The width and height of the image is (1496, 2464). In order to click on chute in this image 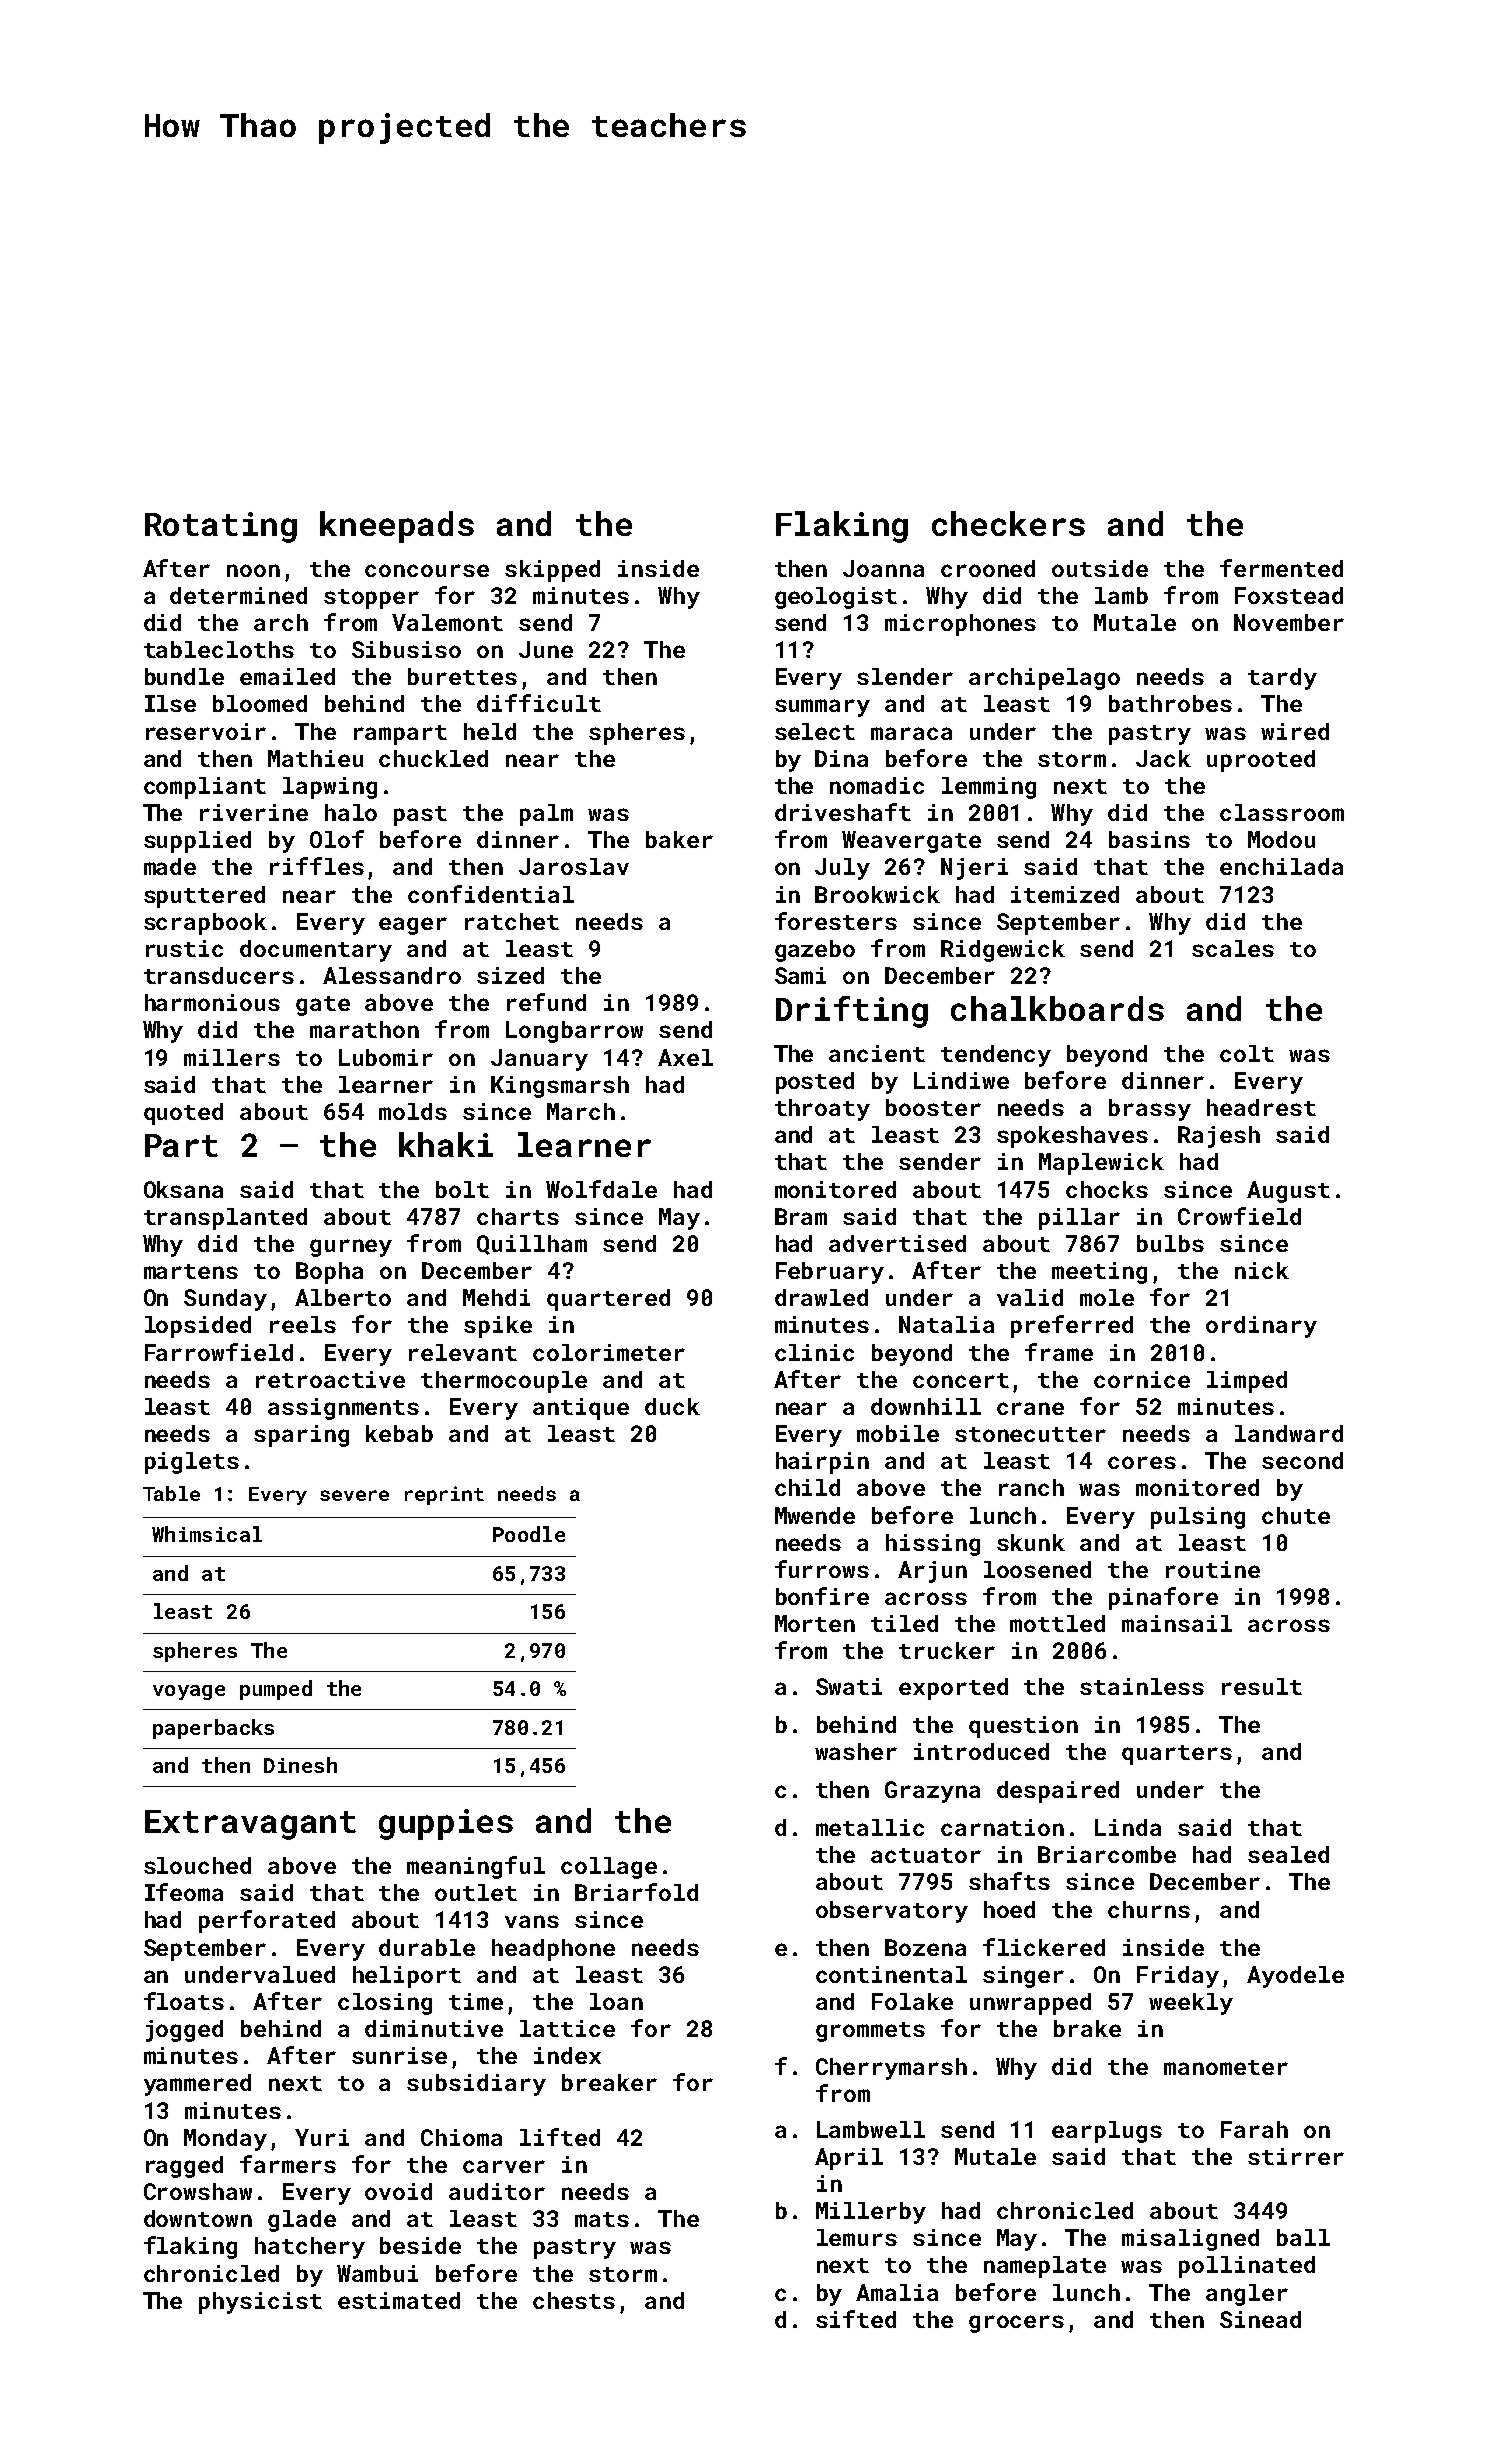, I will do `click(1296, 1515)`.
